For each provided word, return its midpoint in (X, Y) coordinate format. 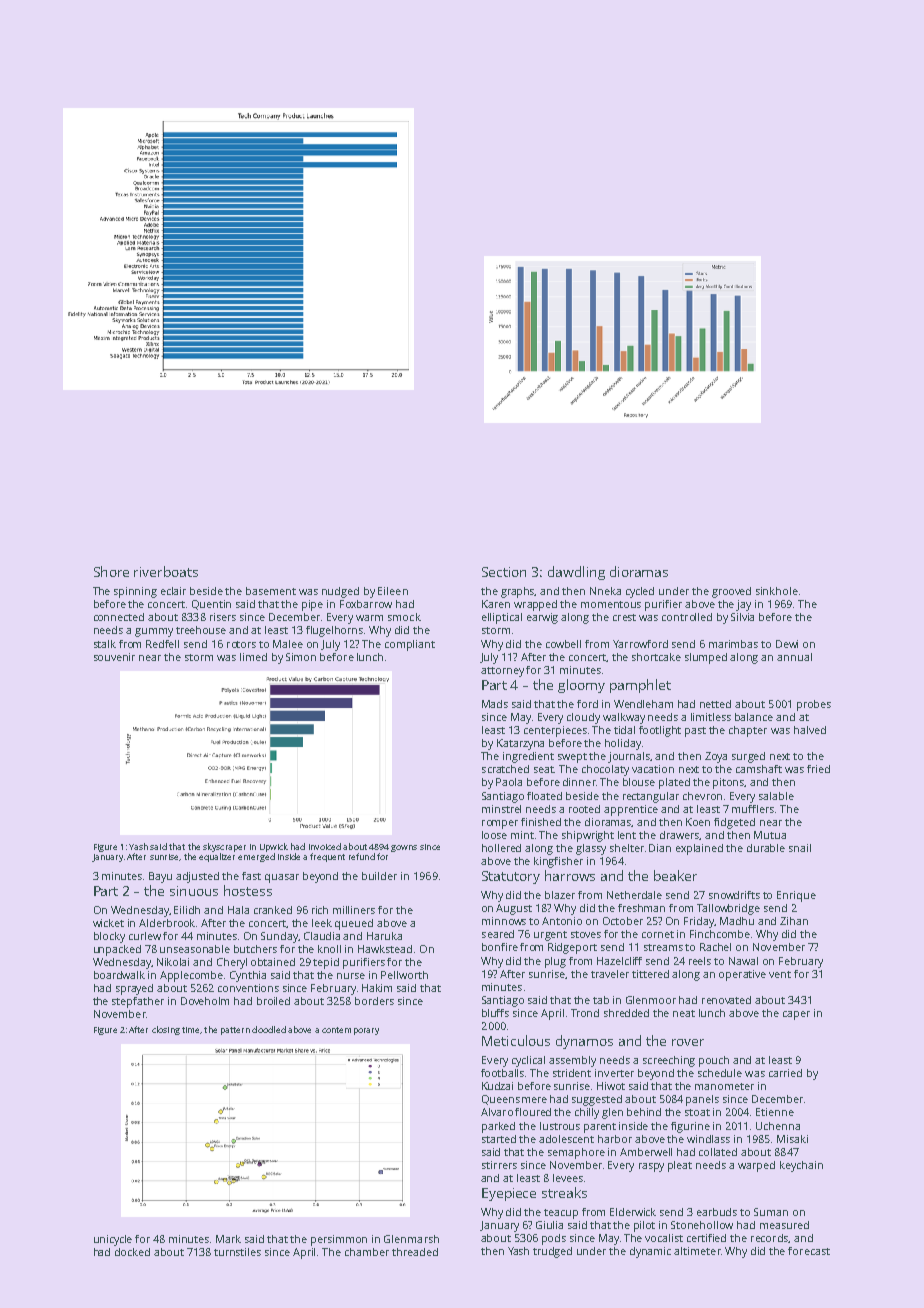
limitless (711, 717)
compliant (410, 645)
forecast (809, 1251)
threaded (415, 1252)
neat (684, 1013)
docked (132, 1252)
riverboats (166, 571)
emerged (256, 857)
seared (498, 934)
